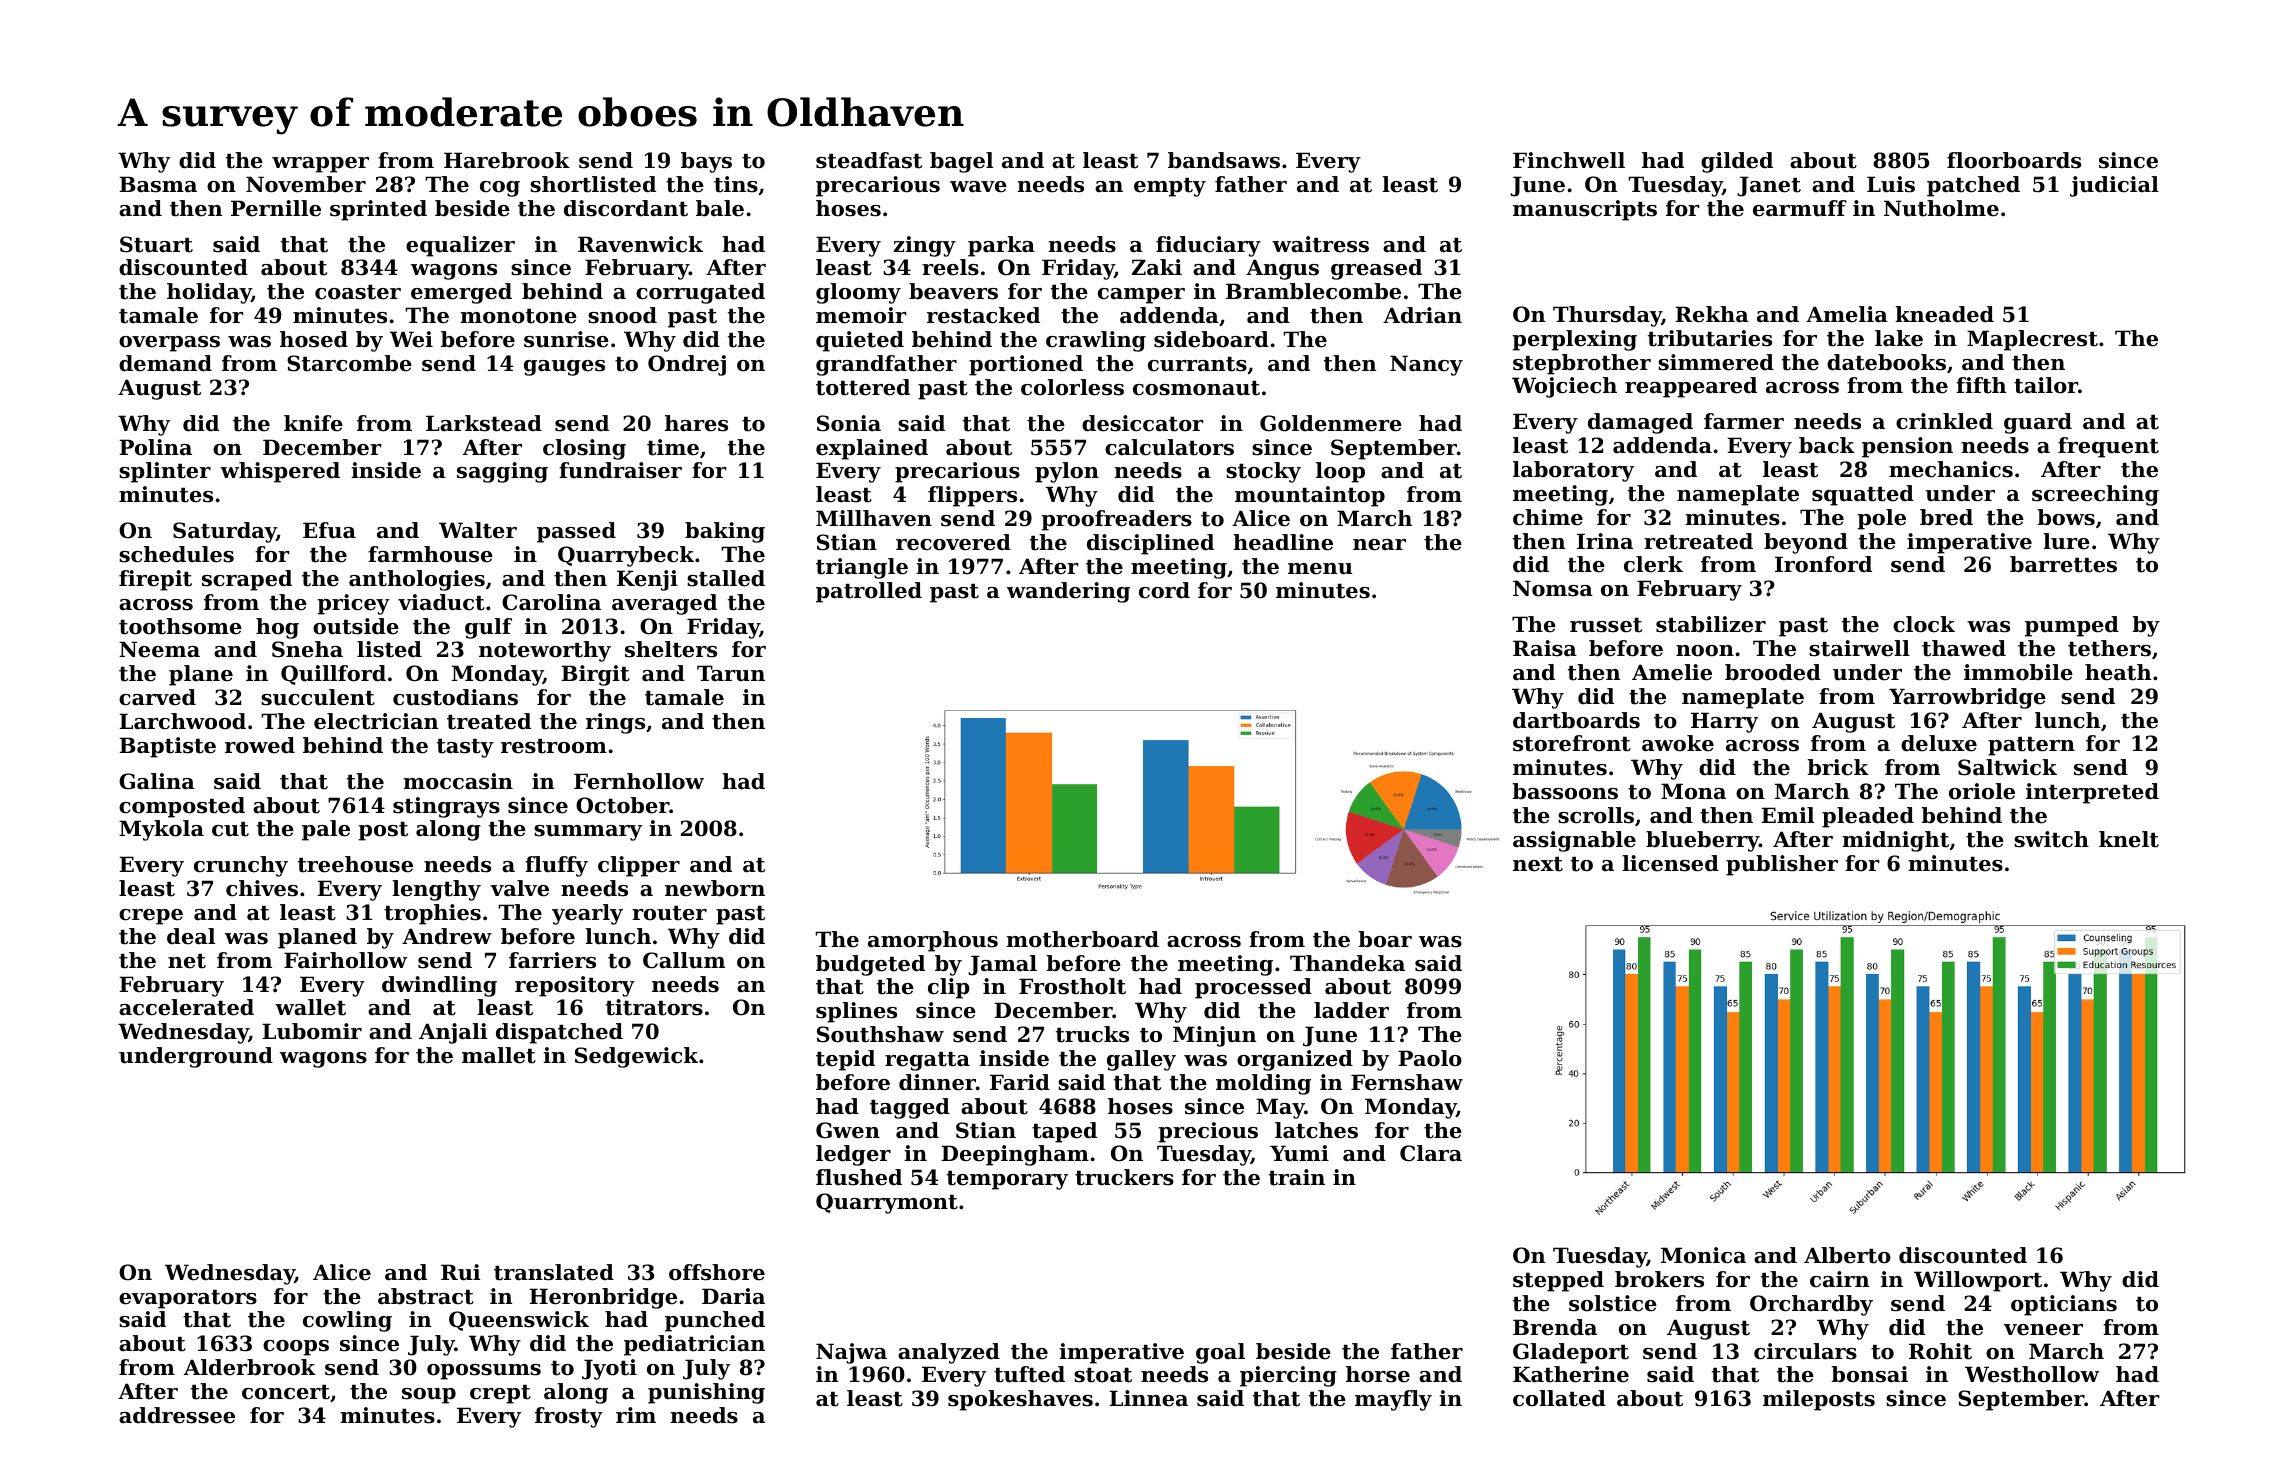 This screenshot has height=1474, width=2278. I want to click on stepped, so click(1558, 1281).
